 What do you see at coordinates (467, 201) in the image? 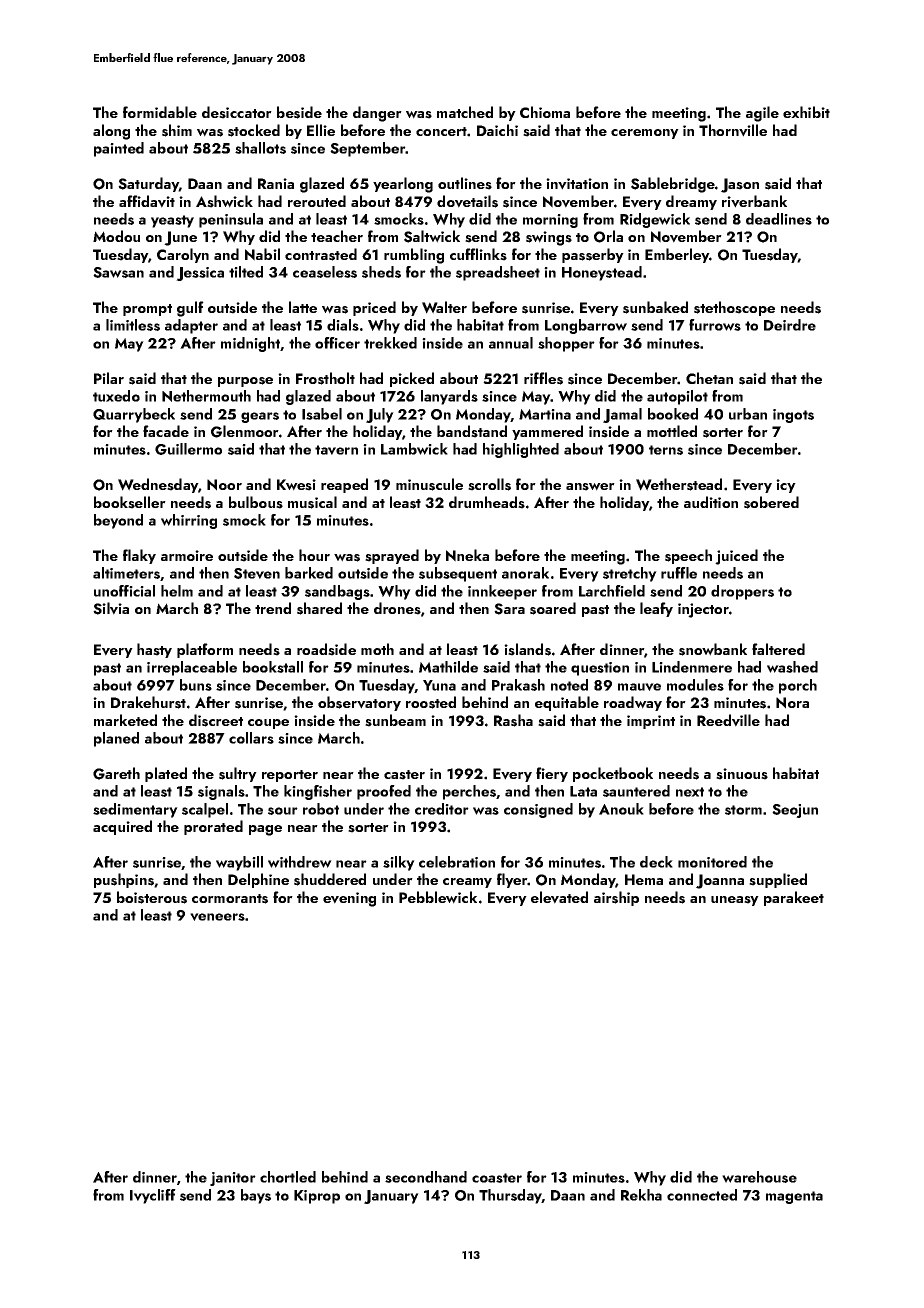
I see `dovetails` at bounding box center [467, 201].
